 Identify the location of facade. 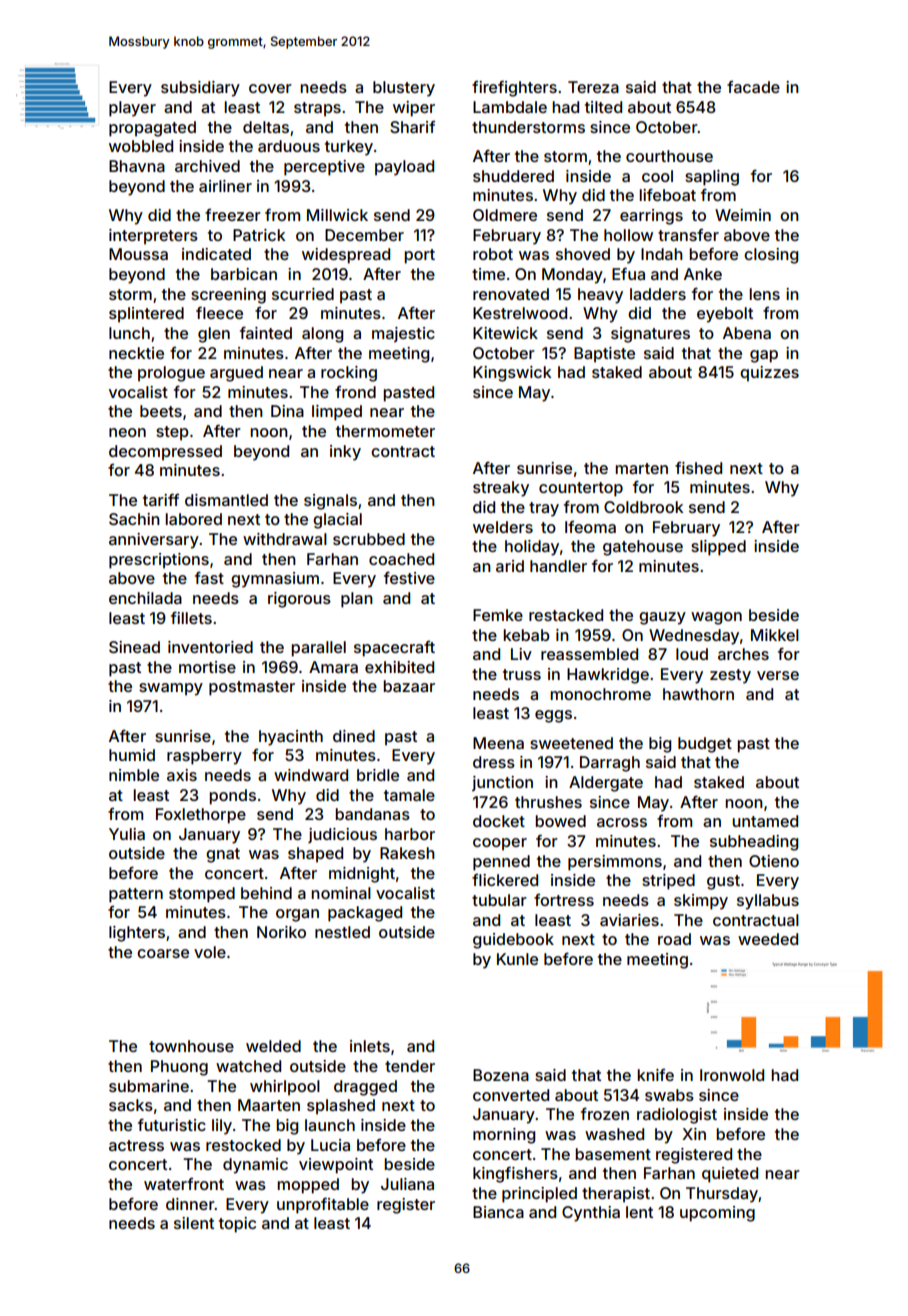
(753, 87).
